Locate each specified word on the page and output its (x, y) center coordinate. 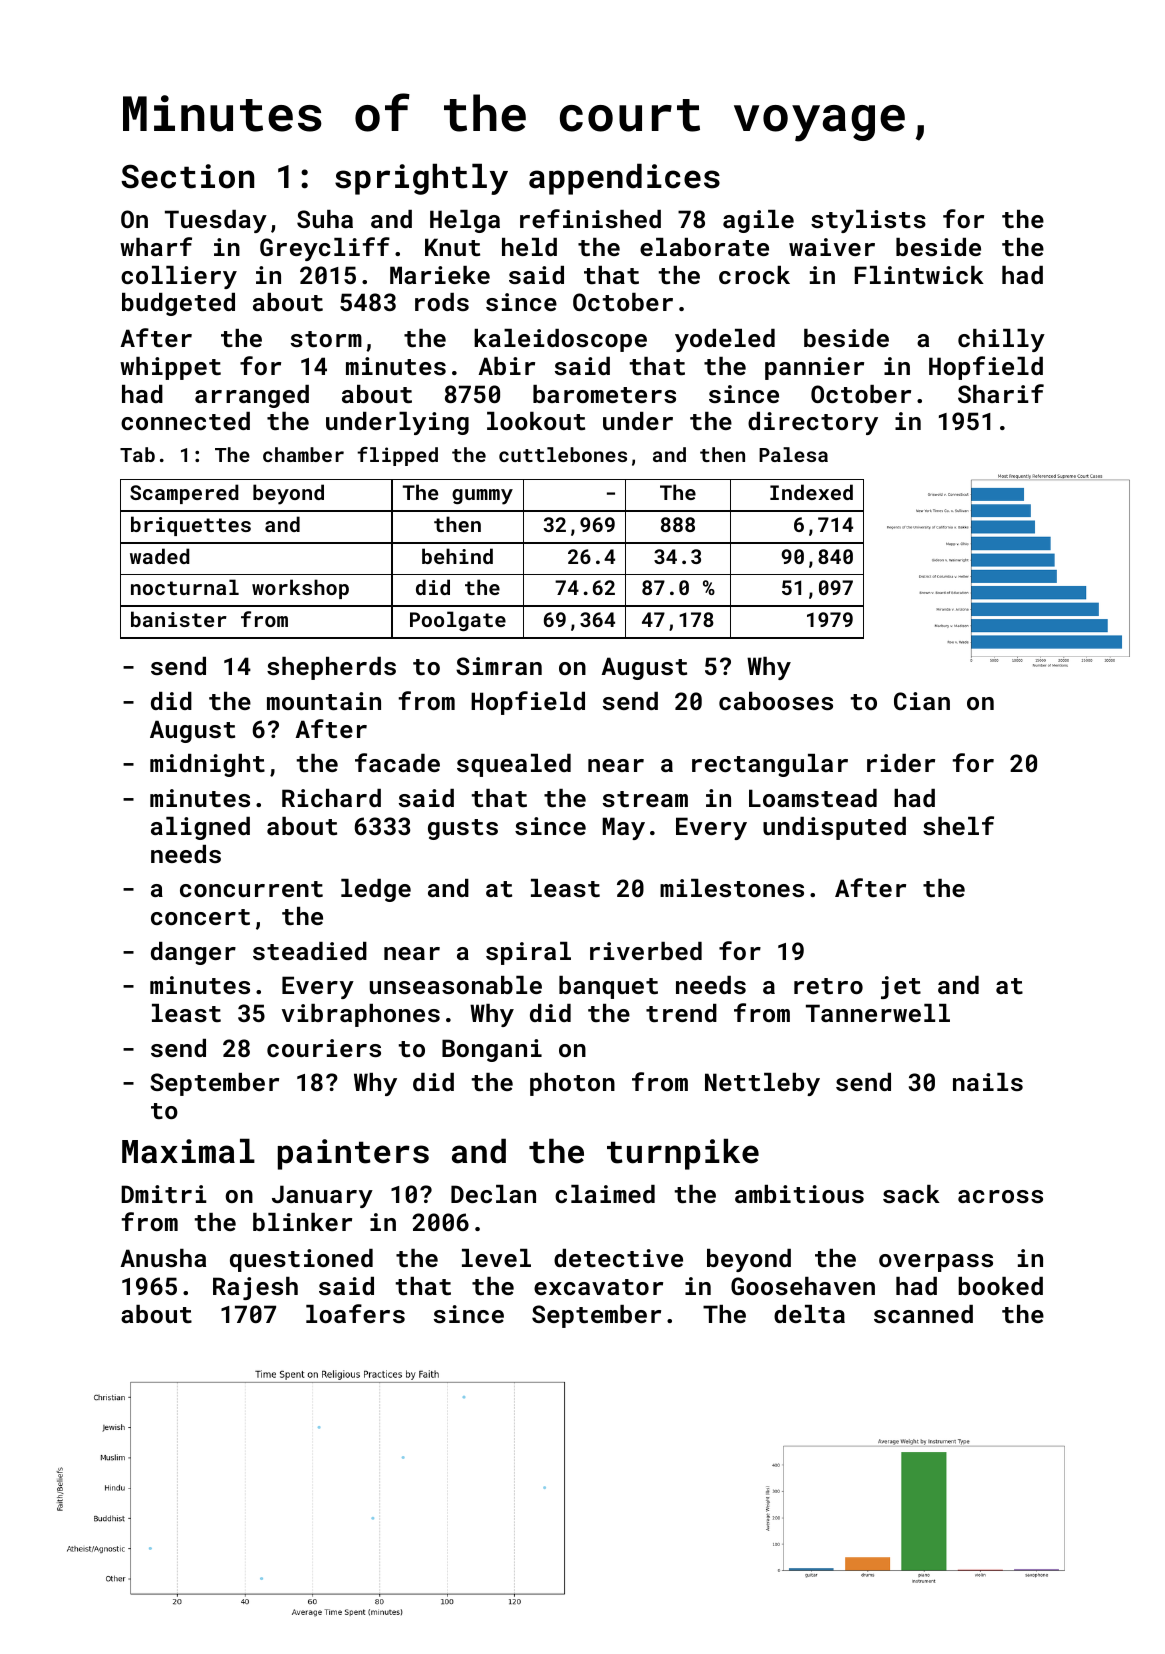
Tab (137, 454)
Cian (922, 701)
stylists (868, 221)
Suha (325, 219)
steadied (310, 951)
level (496, 1258)
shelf (958, 825)
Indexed (811, 492)
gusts (463, 829)
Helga (465, 221)
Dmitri (164, 1194)
